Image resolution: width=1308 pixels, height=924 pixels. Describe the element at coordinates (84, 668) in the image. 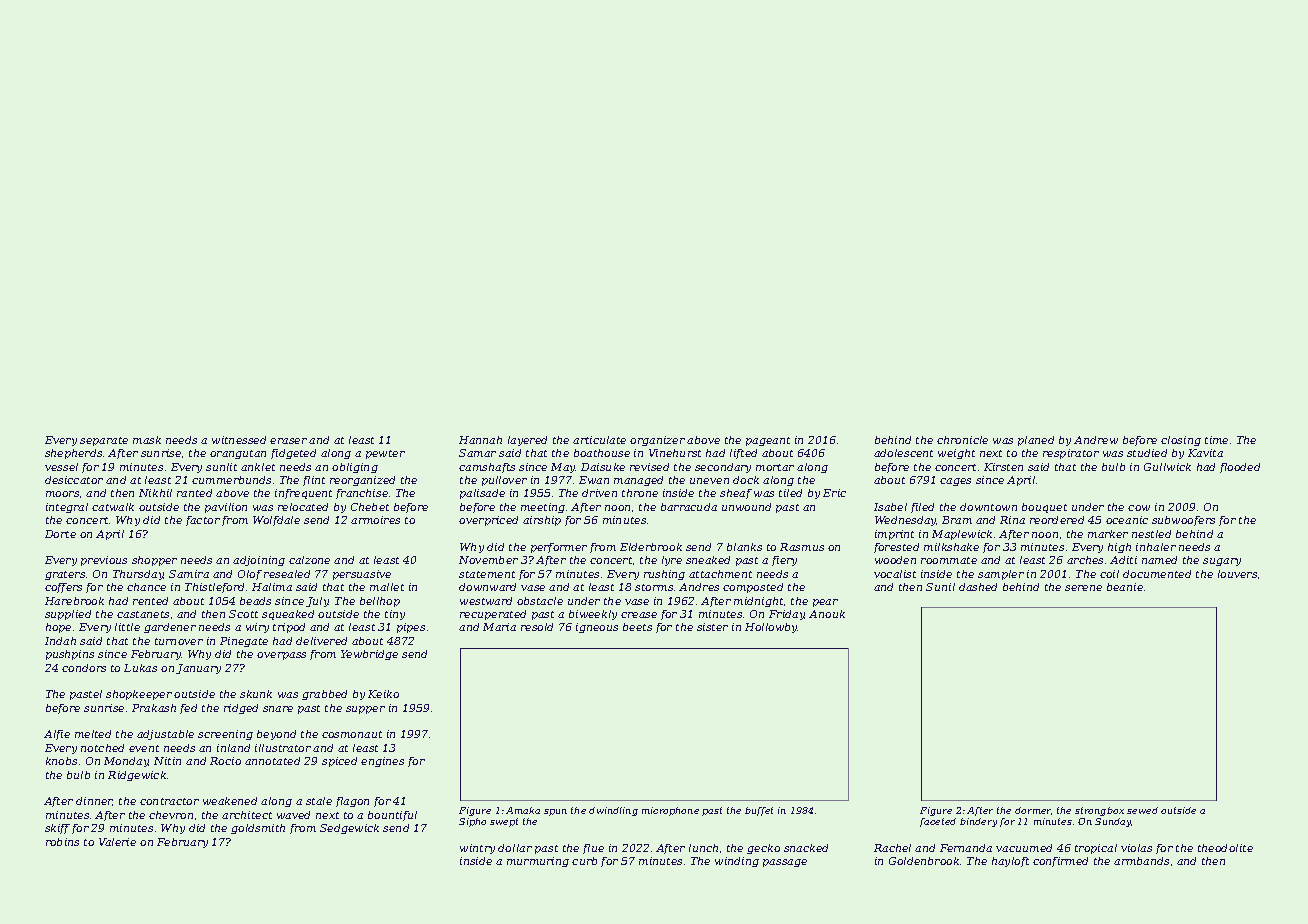

I see `condors` at that location.
